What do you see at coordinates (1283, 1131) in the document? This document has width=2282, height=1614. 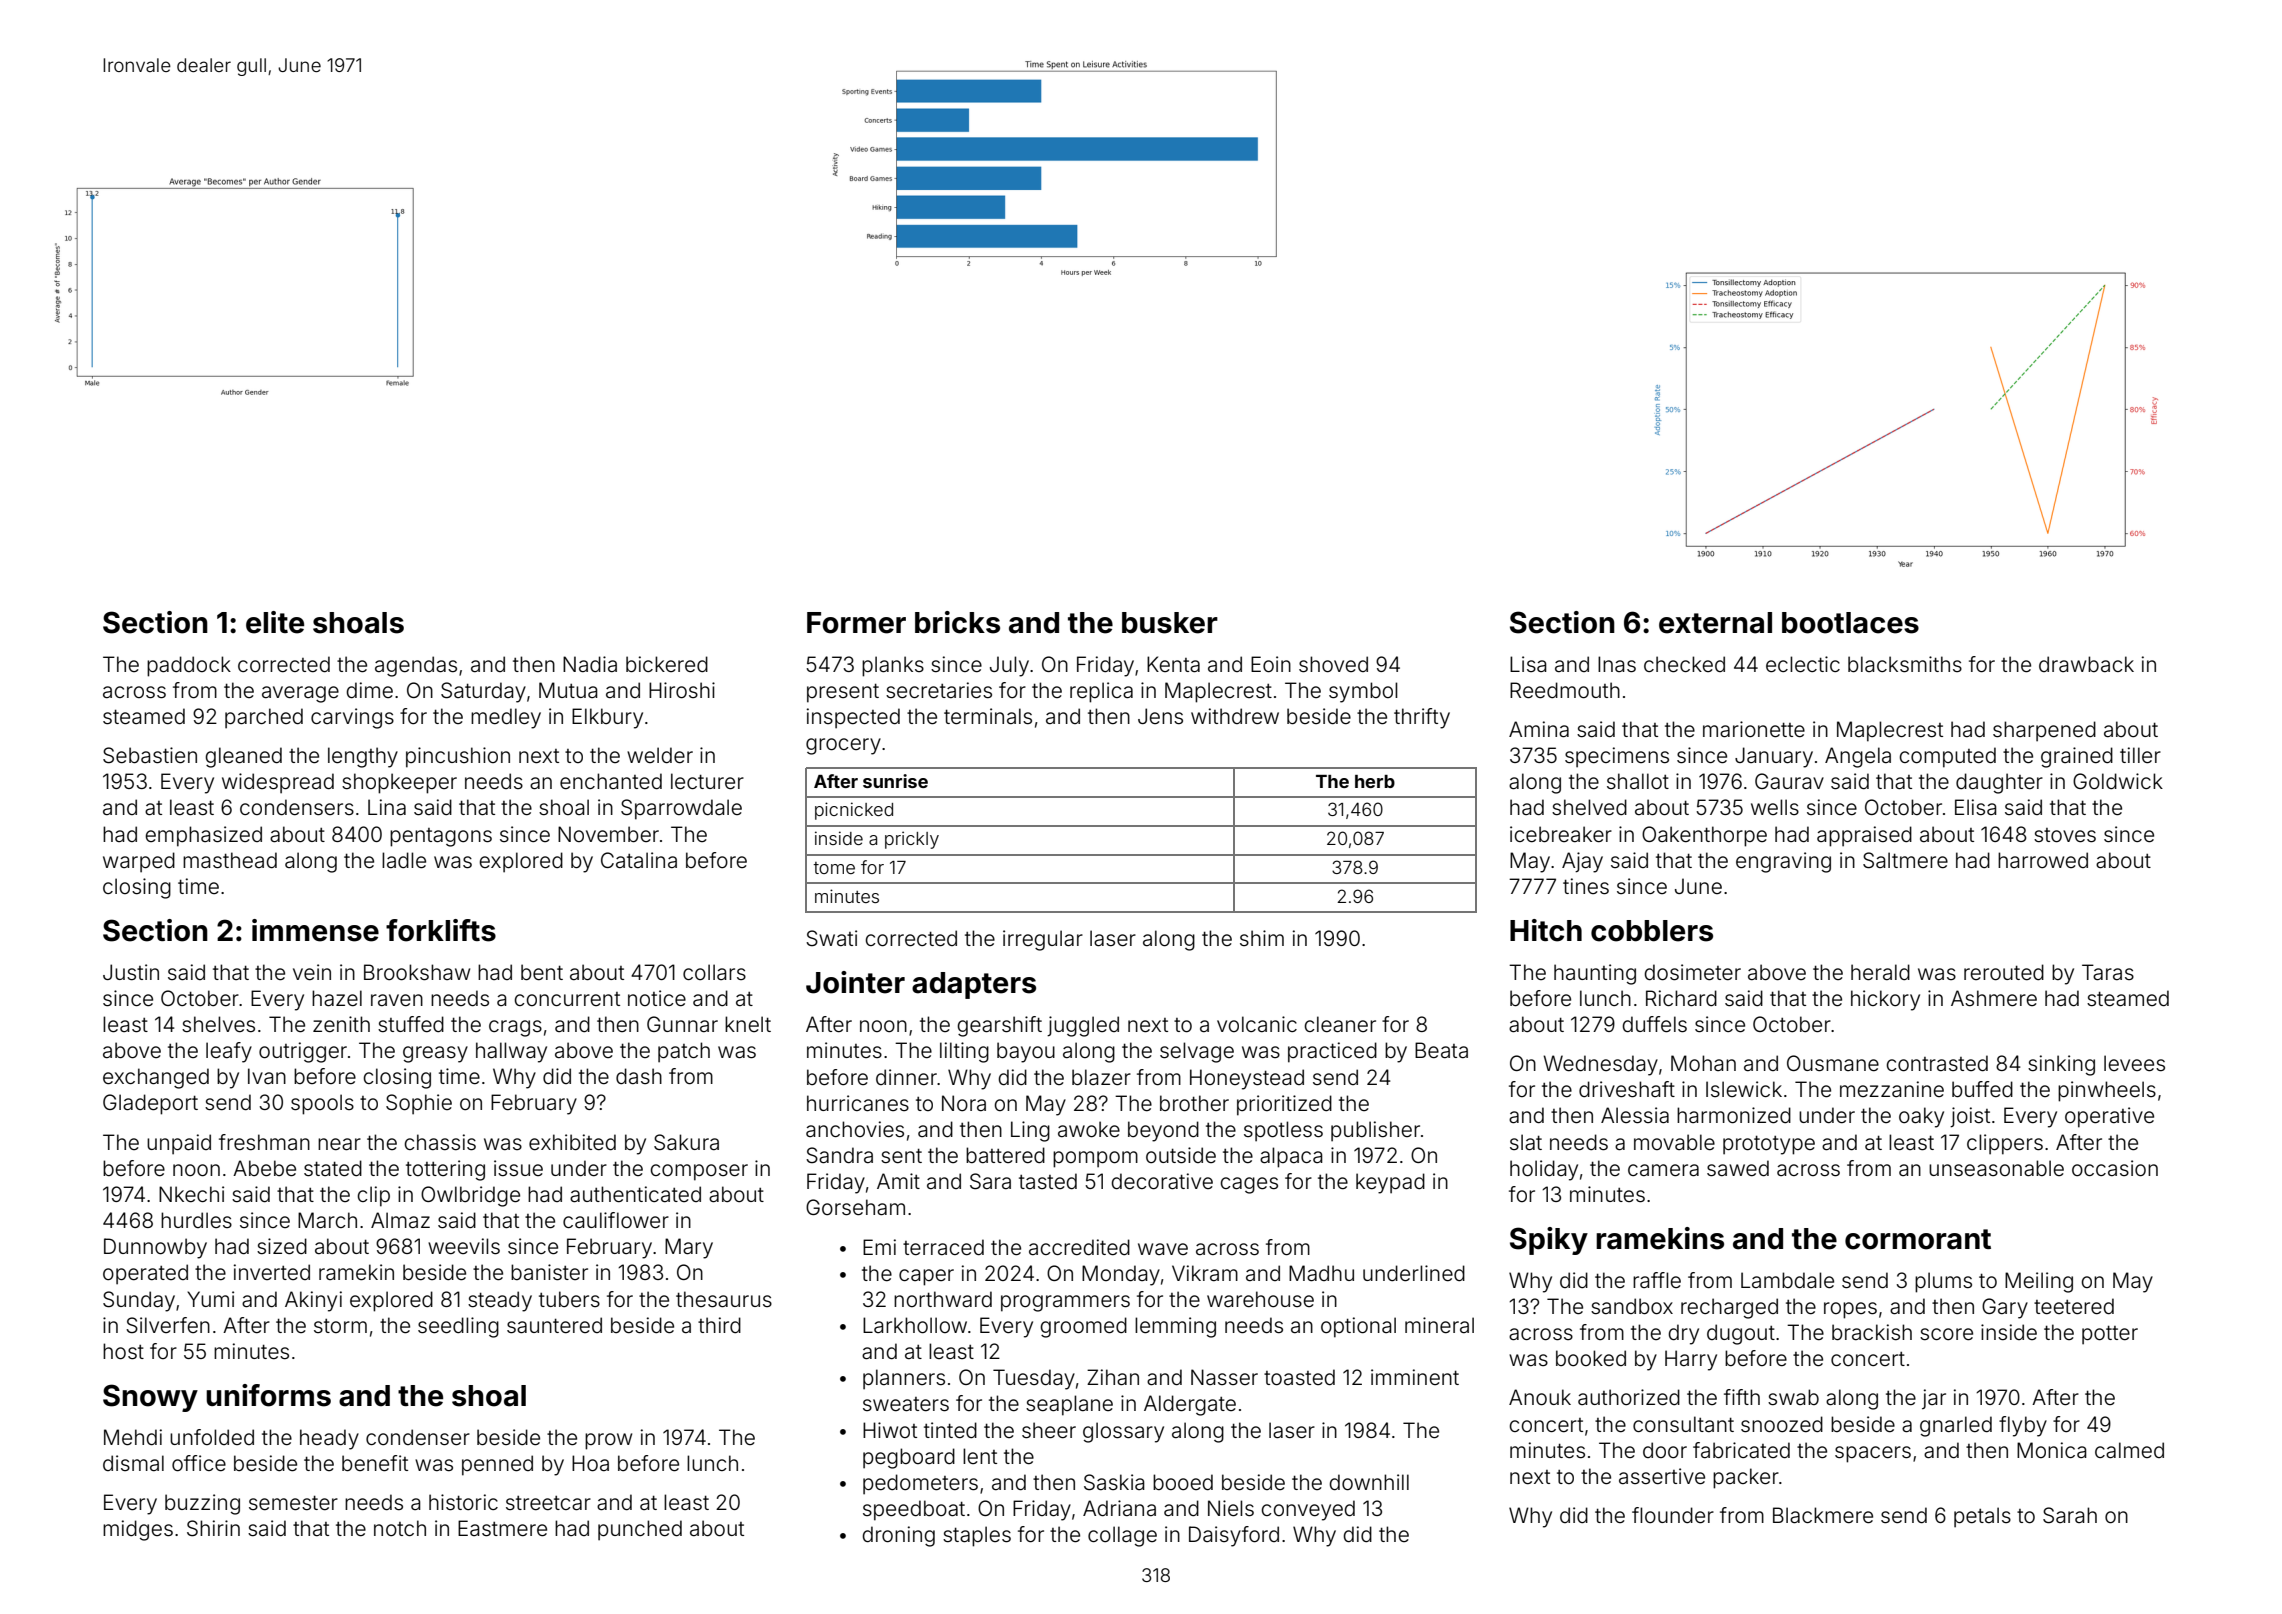 I see `spotless` at bounding box center [1283, 1131].
